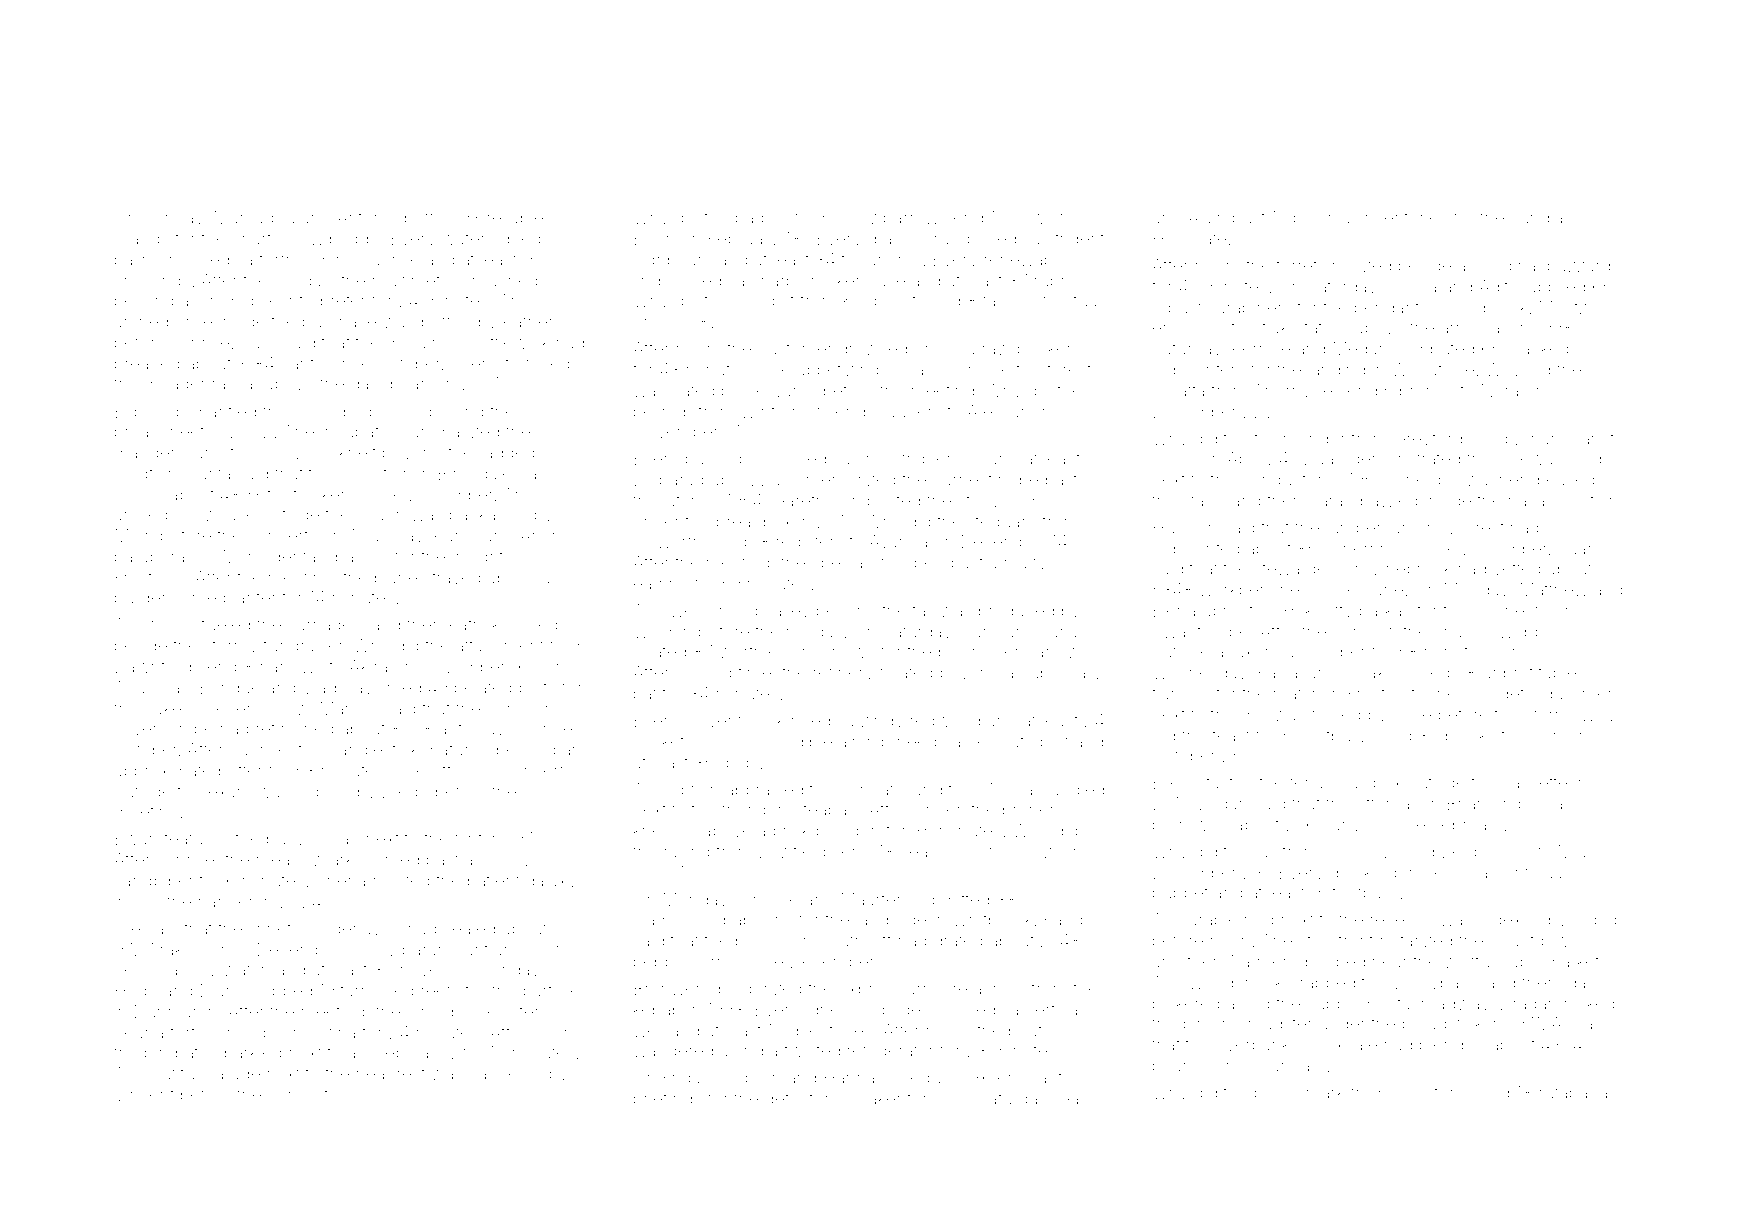  What do you see at coordinates (864, 743) in the image?
I see `airship` at bounding box center [864, 743].
